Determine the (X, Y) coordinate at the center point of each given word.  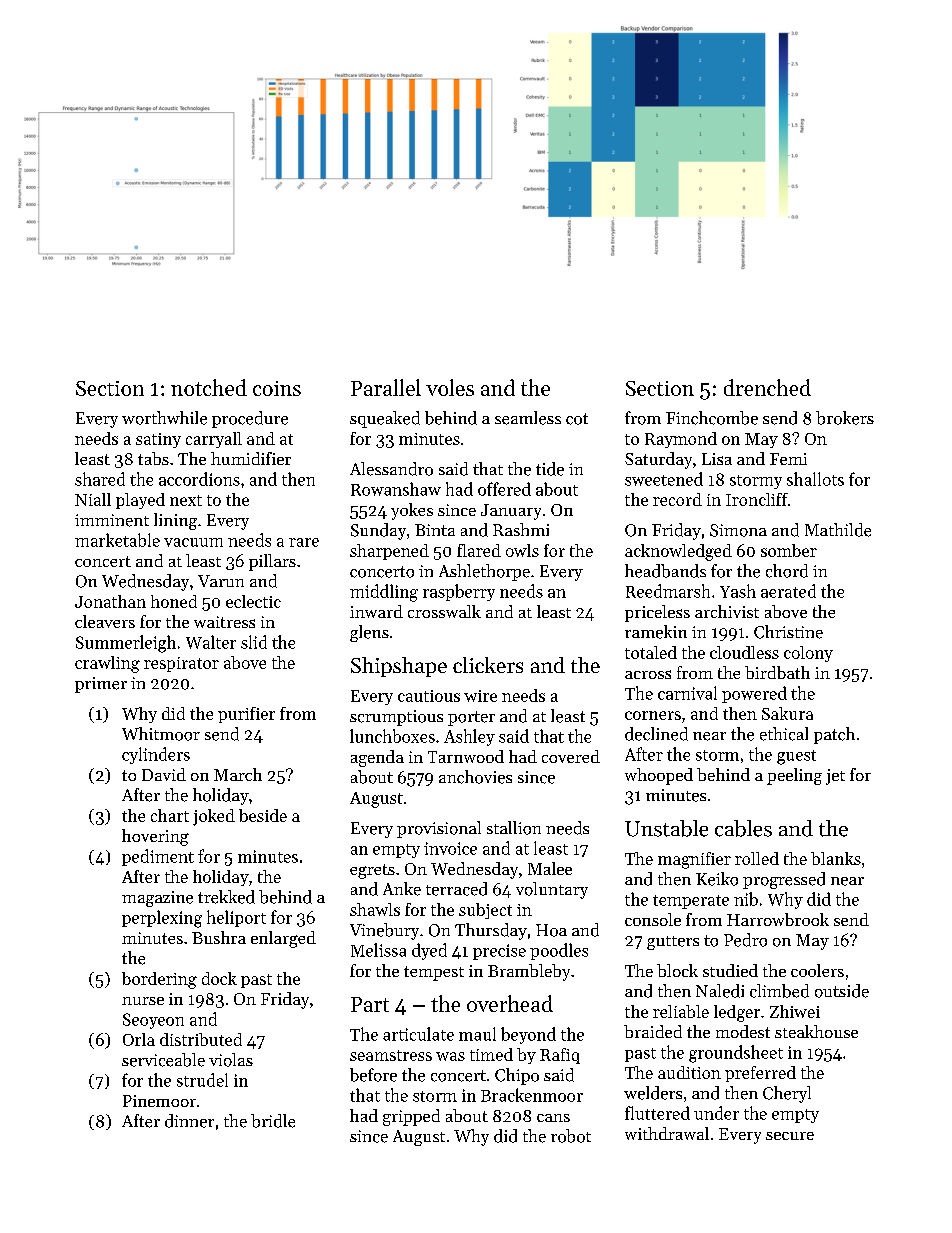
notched (209, 387)
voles (450, 387)
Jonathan (110, 601)
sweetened (664, 479)
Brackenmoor (532, 1095)
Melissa (378, 950)
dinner (189, 1121)
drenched (767, 387)
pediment (158, 857)
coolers (817, 970)
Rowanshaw (396, 489)
